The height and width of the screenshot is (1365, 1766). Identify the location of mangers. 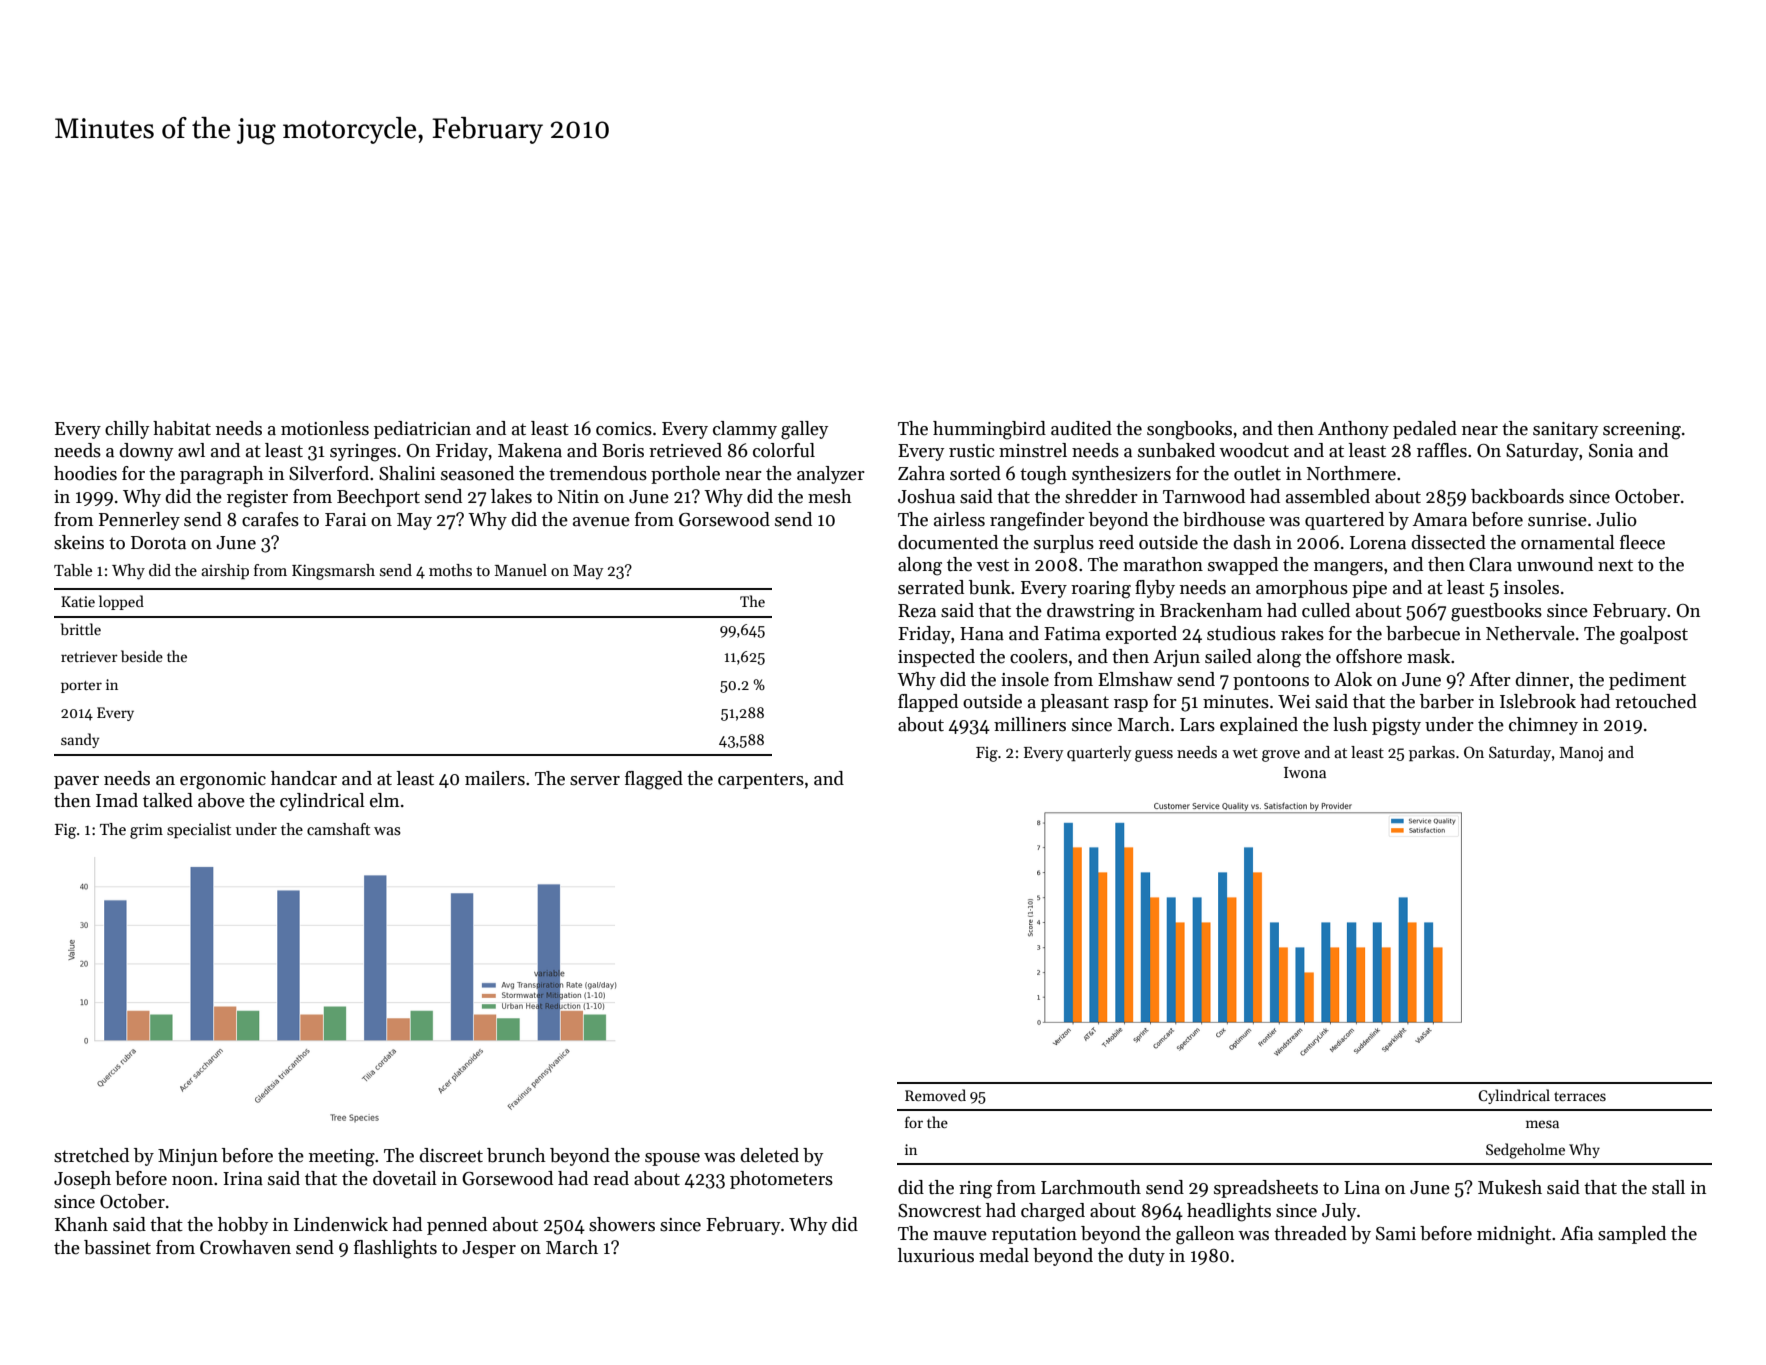
(1348, 569).
